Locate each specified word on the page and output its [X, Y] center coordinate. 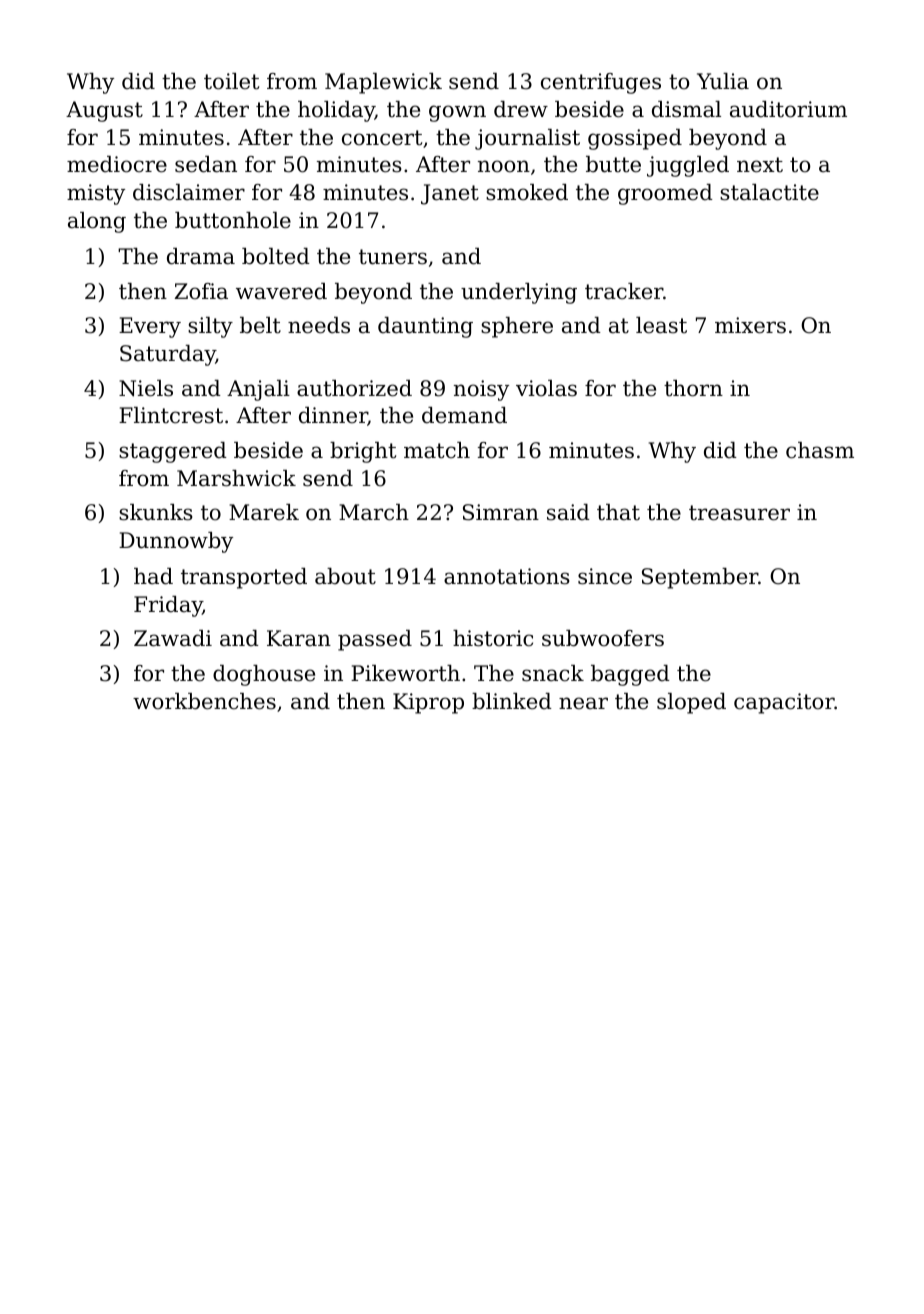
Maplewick [383, 83]
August [104, 111]
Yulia [723, 81]
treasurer [739, 513]
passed [375, 640]
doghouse [264, 675]
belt [260, 325]
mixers [750, 325]
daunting [425, 327]
